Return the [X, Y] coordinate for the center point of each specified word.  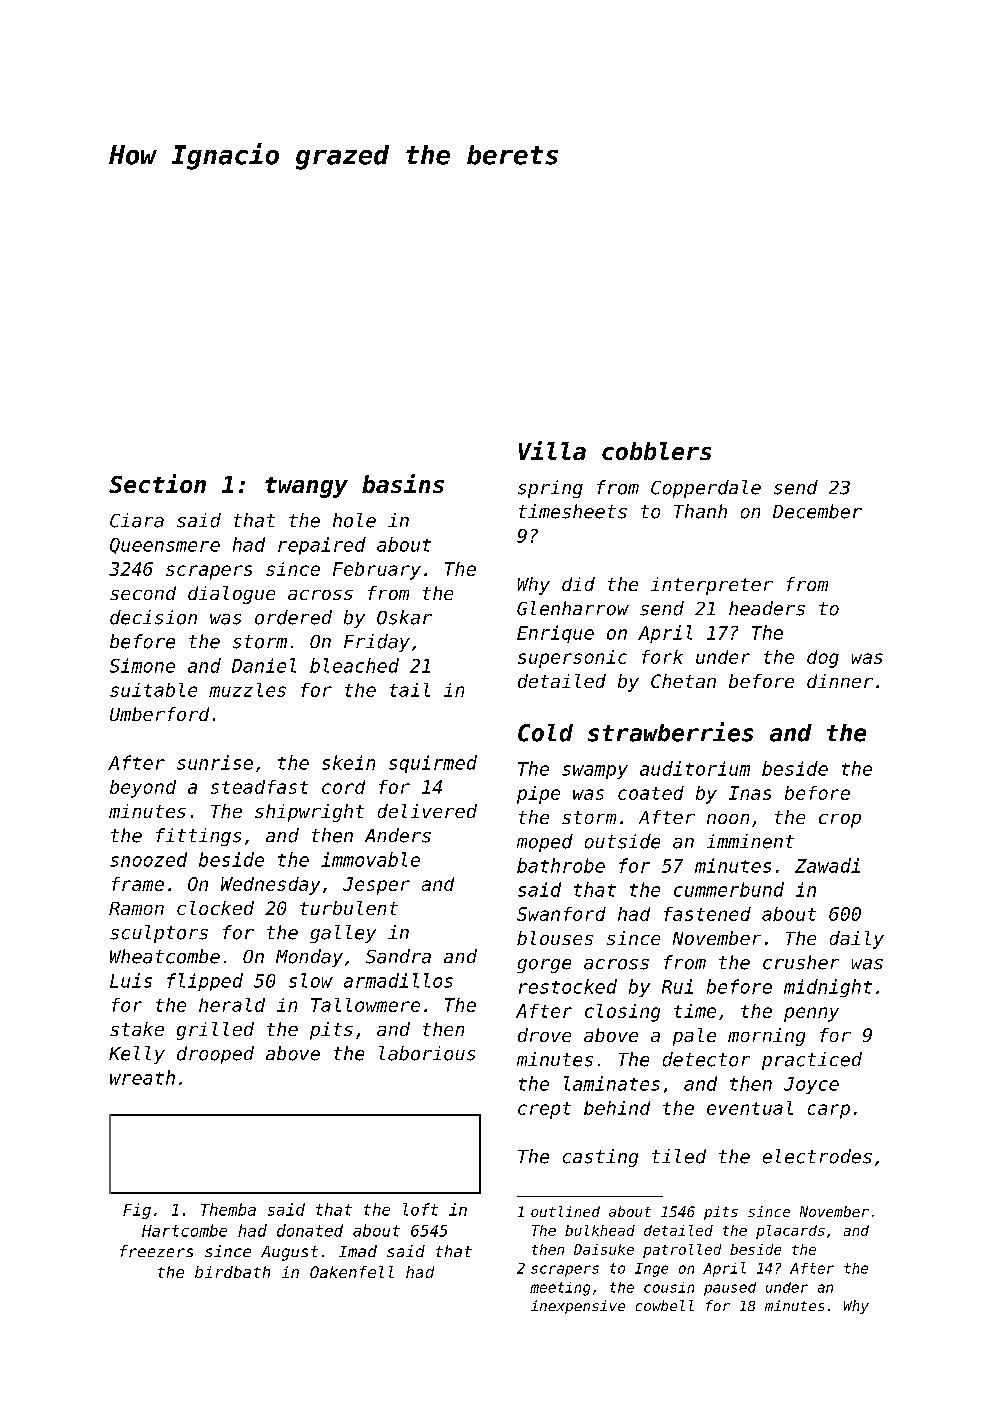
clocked [215, 908]
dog [823, 659]
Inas [750, 793]
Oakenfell [352, 1272]
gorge [544, 966]
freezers [156, 1251]
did [578, 584]
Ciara [137, 520]
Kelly [137, 1055]
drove [544, 1035]
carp [829, 1111]
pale [694, 1037]
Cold [545, 733]
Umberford [159, 714]
